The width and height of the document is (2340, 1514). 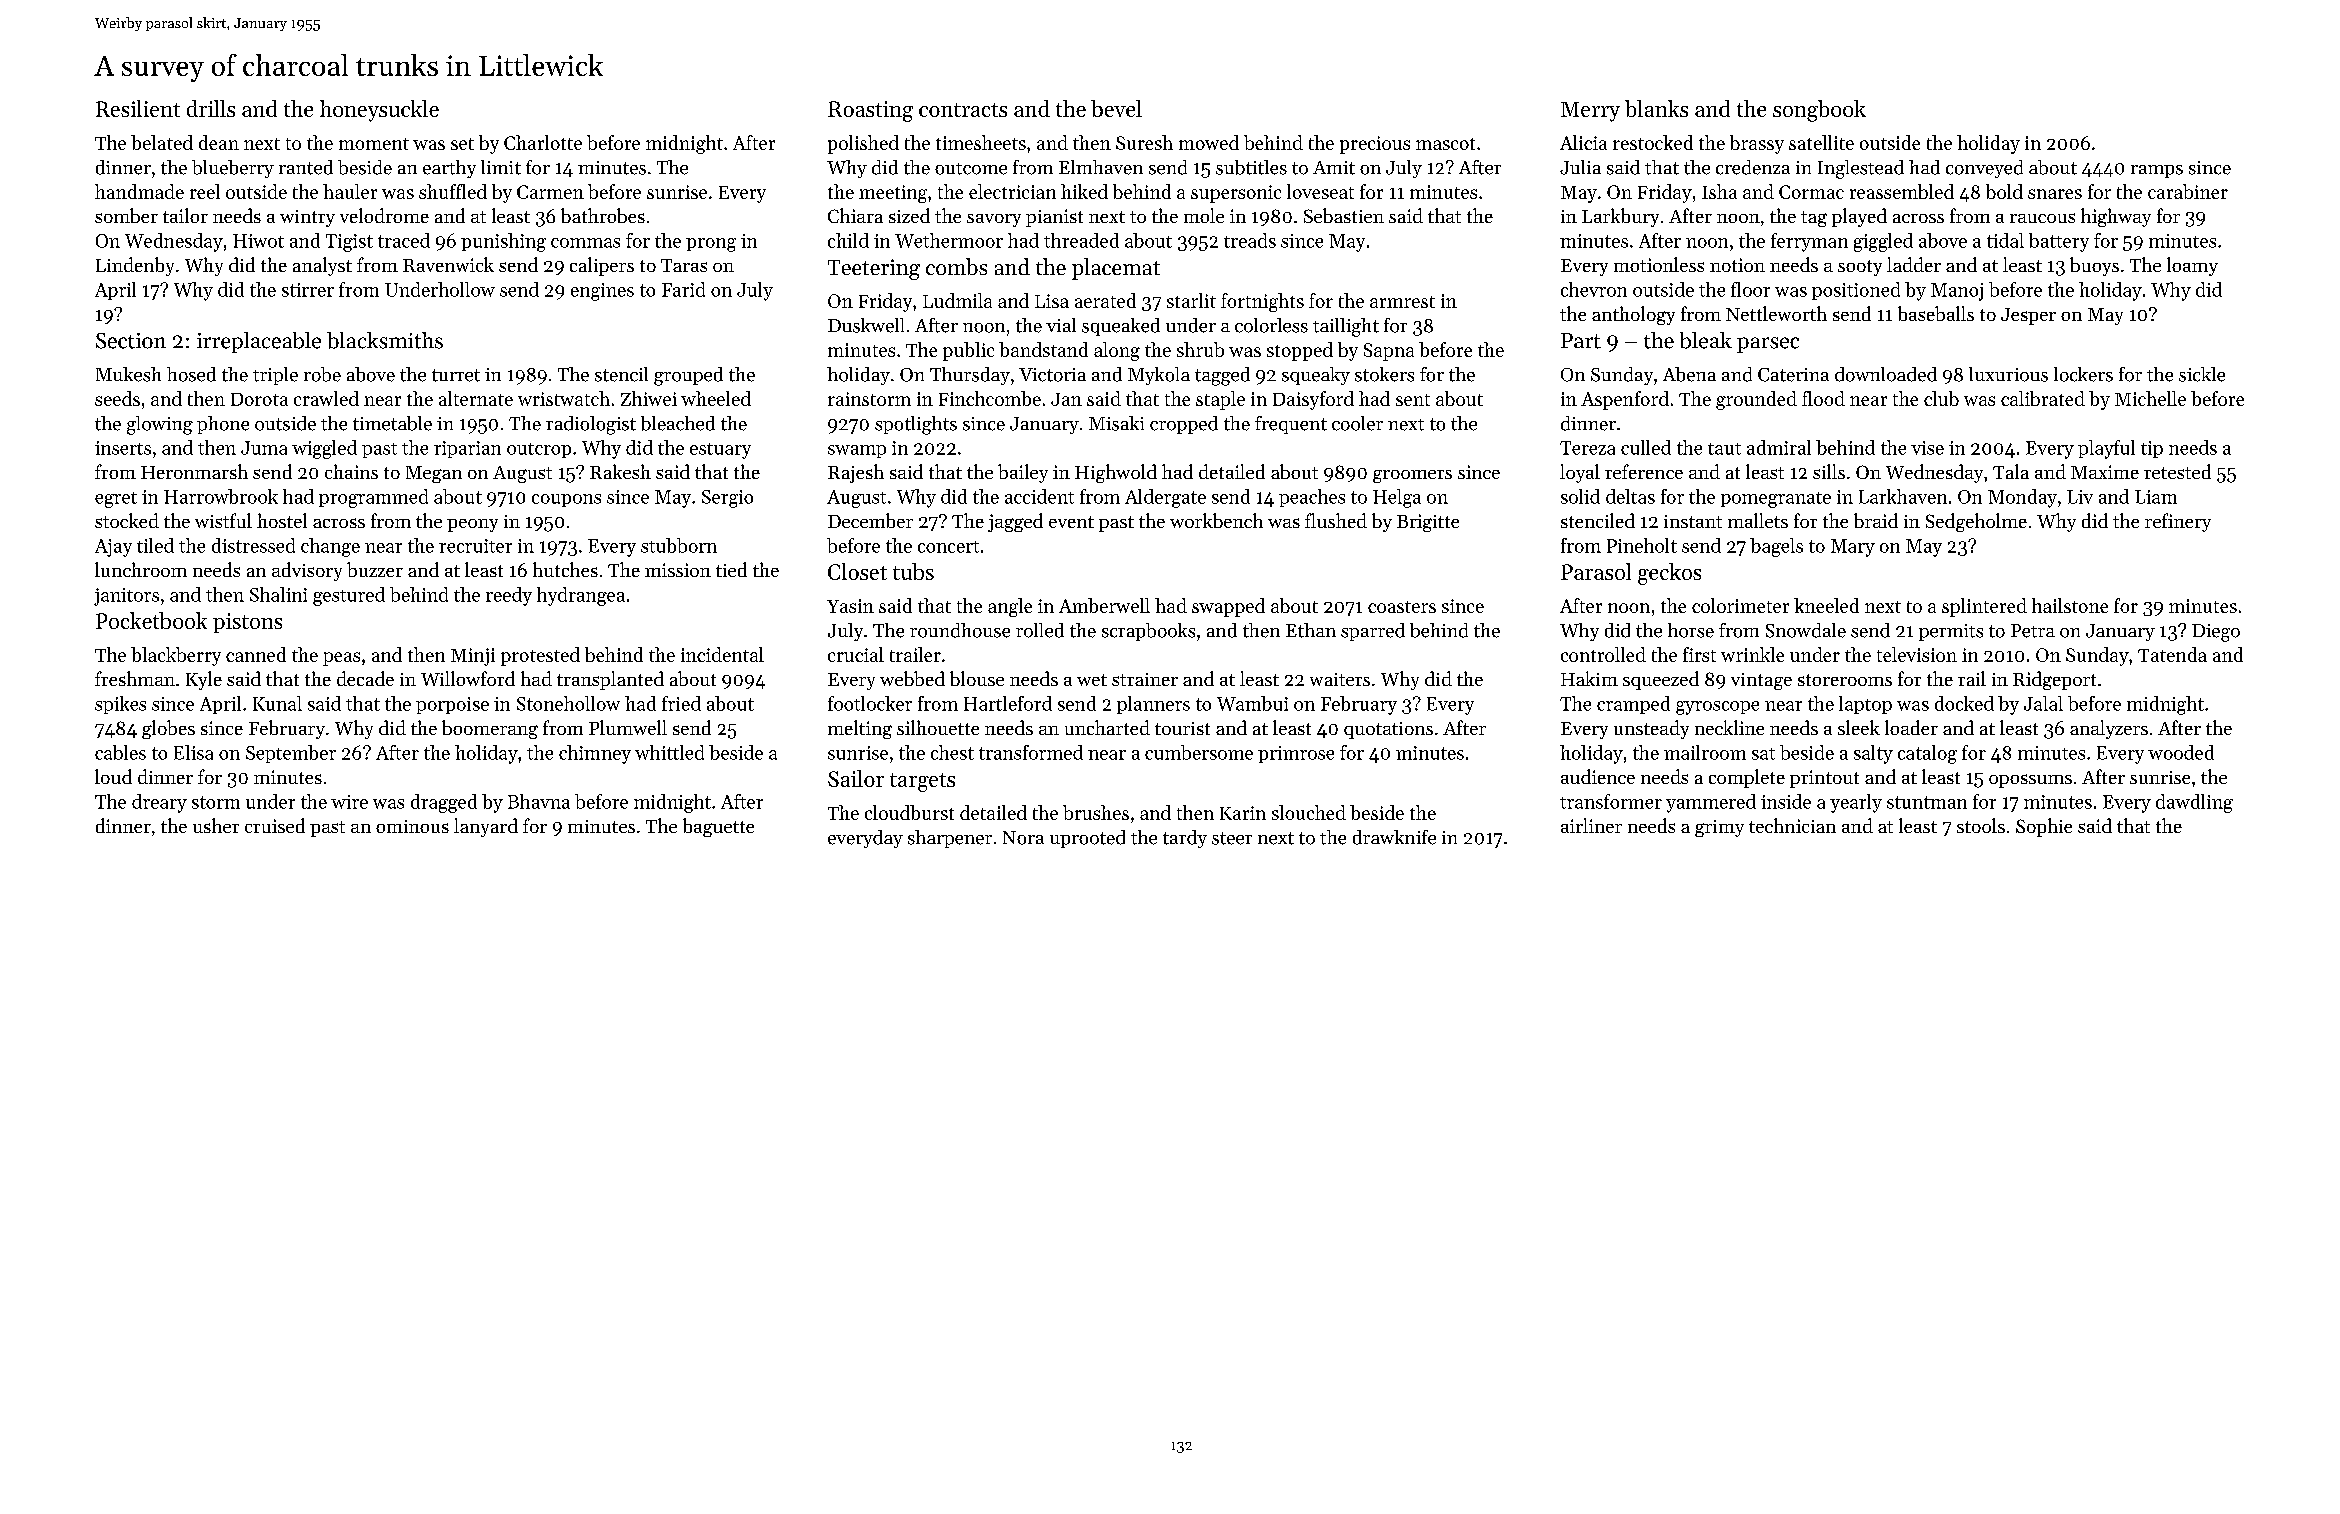 What do you see at coordinates (990, 398) in the document?
I see `Finchcombe` at bounding box center [990, 398].
